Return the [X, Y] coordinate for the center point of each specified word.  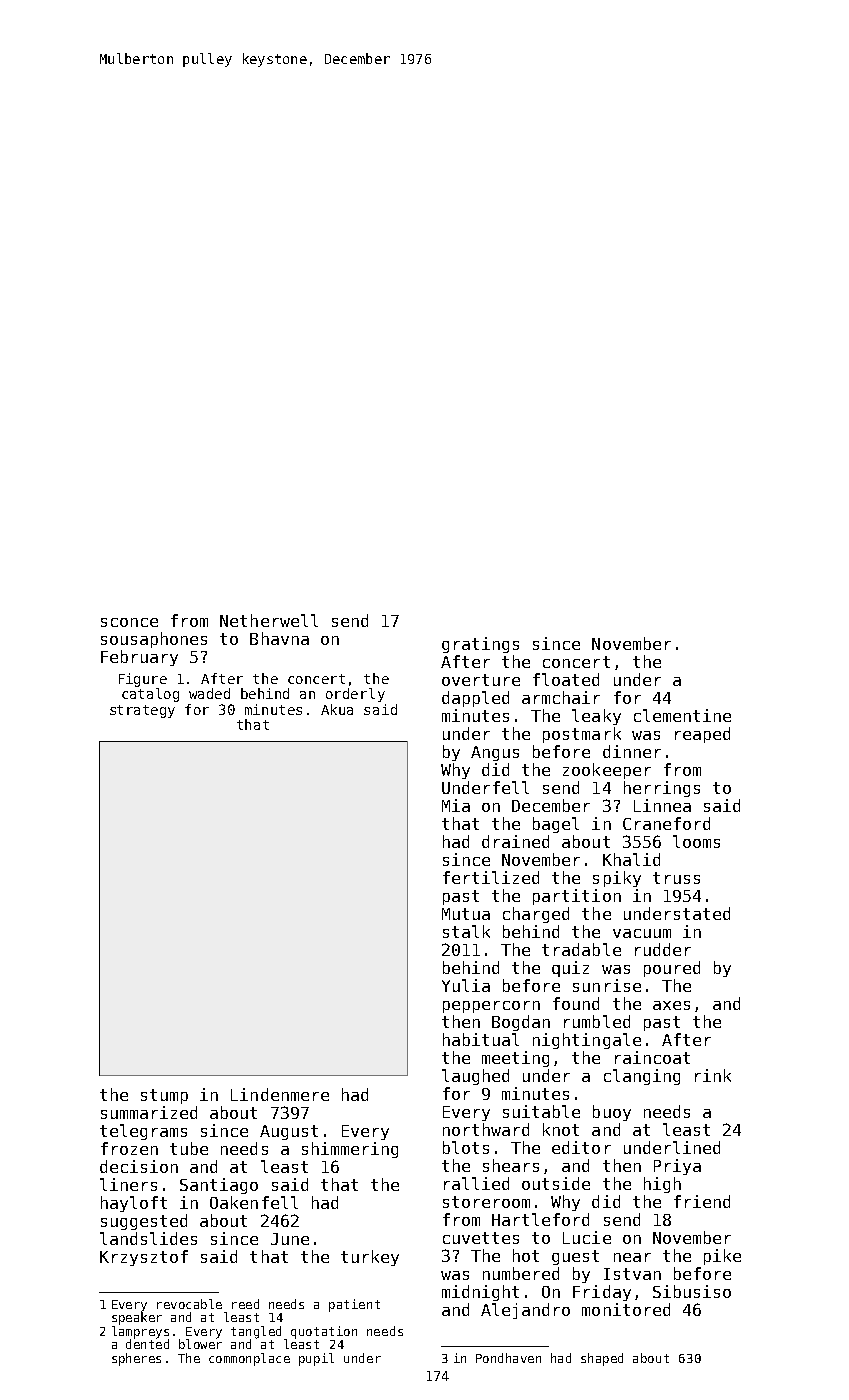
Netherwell [269, 620]
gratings [480, 645]
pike [722, 1257]
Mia [456, 805]
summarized [149, 1112]
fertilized [491, 877]
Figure [143, 680]
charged [536, 915]
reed [245, 1304]
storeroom [486, 1202]
